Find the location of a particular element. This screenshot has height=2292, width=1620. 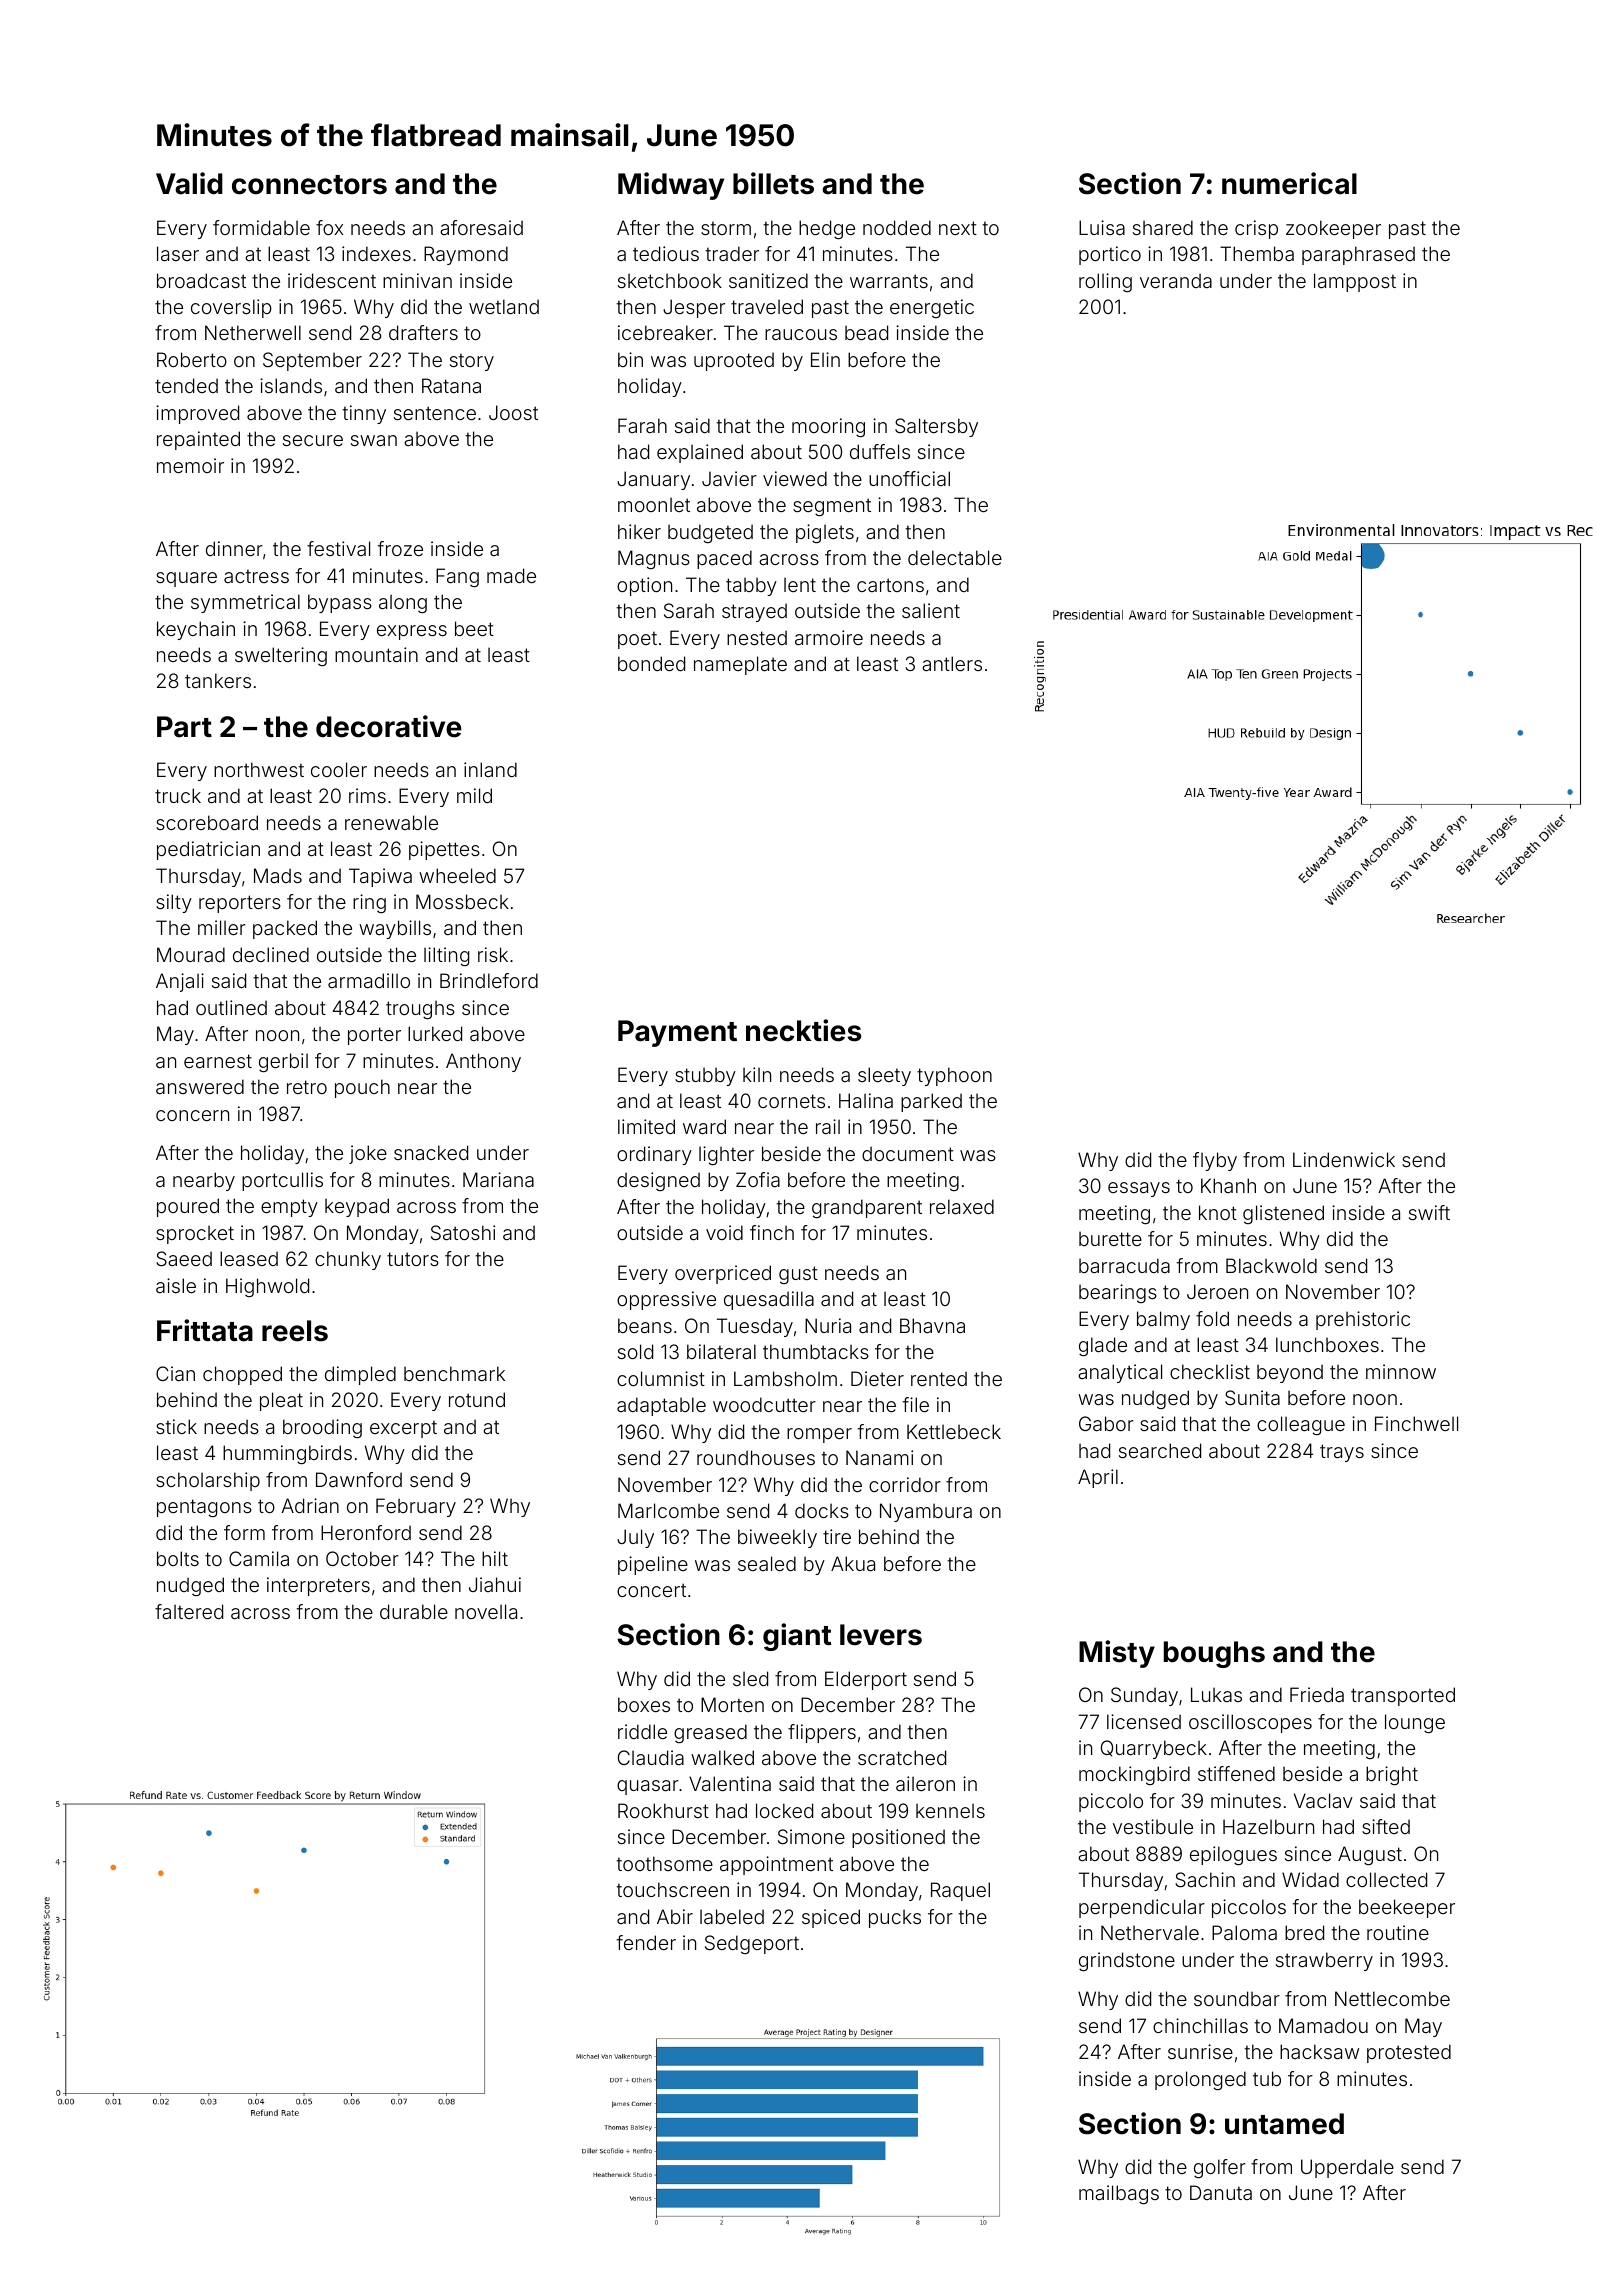

froze is located at coordinates (400, 548).
